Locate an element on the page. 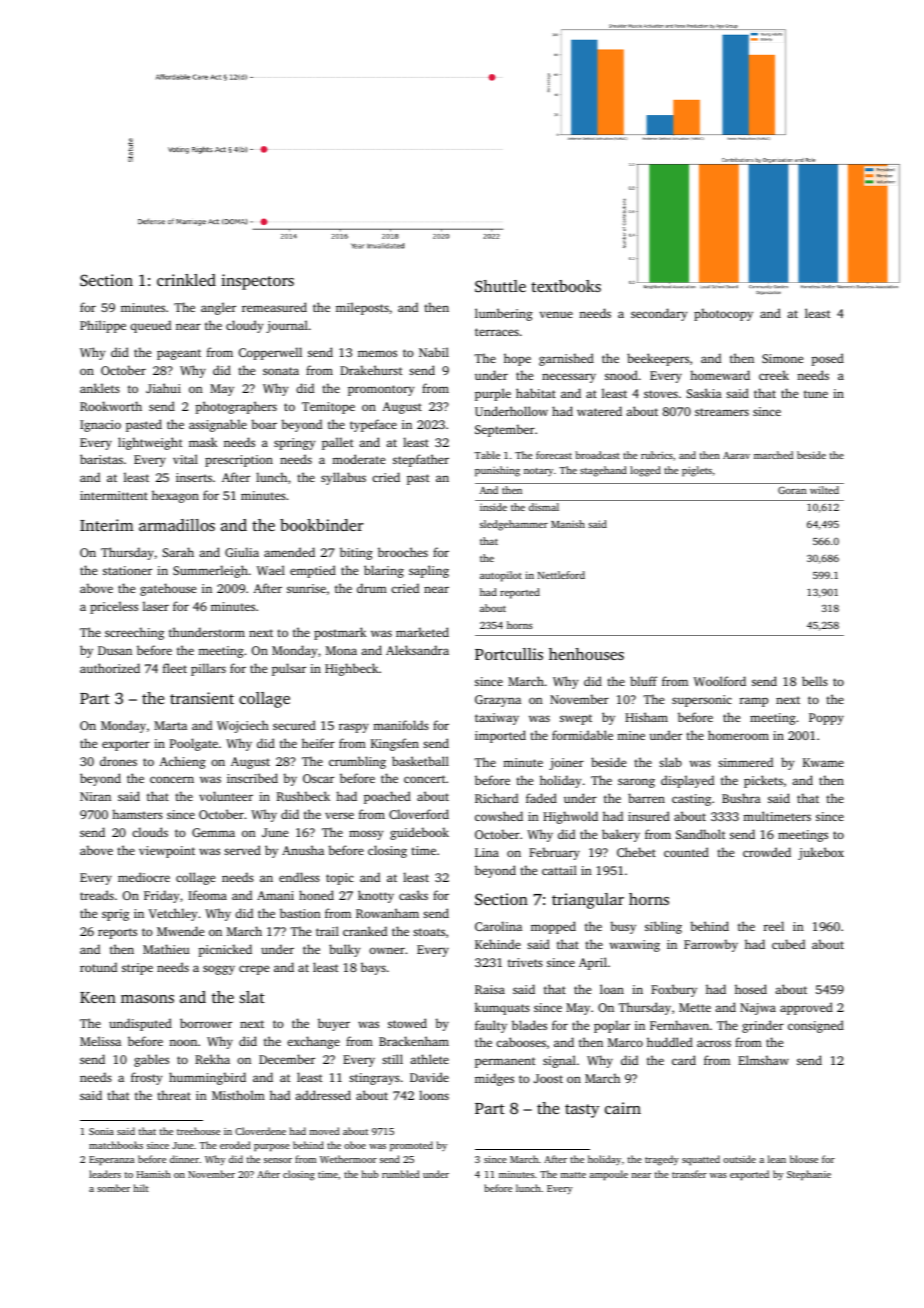 The image size is (924, 1308). Elmshaw is located at coordinates (763, 1060).
